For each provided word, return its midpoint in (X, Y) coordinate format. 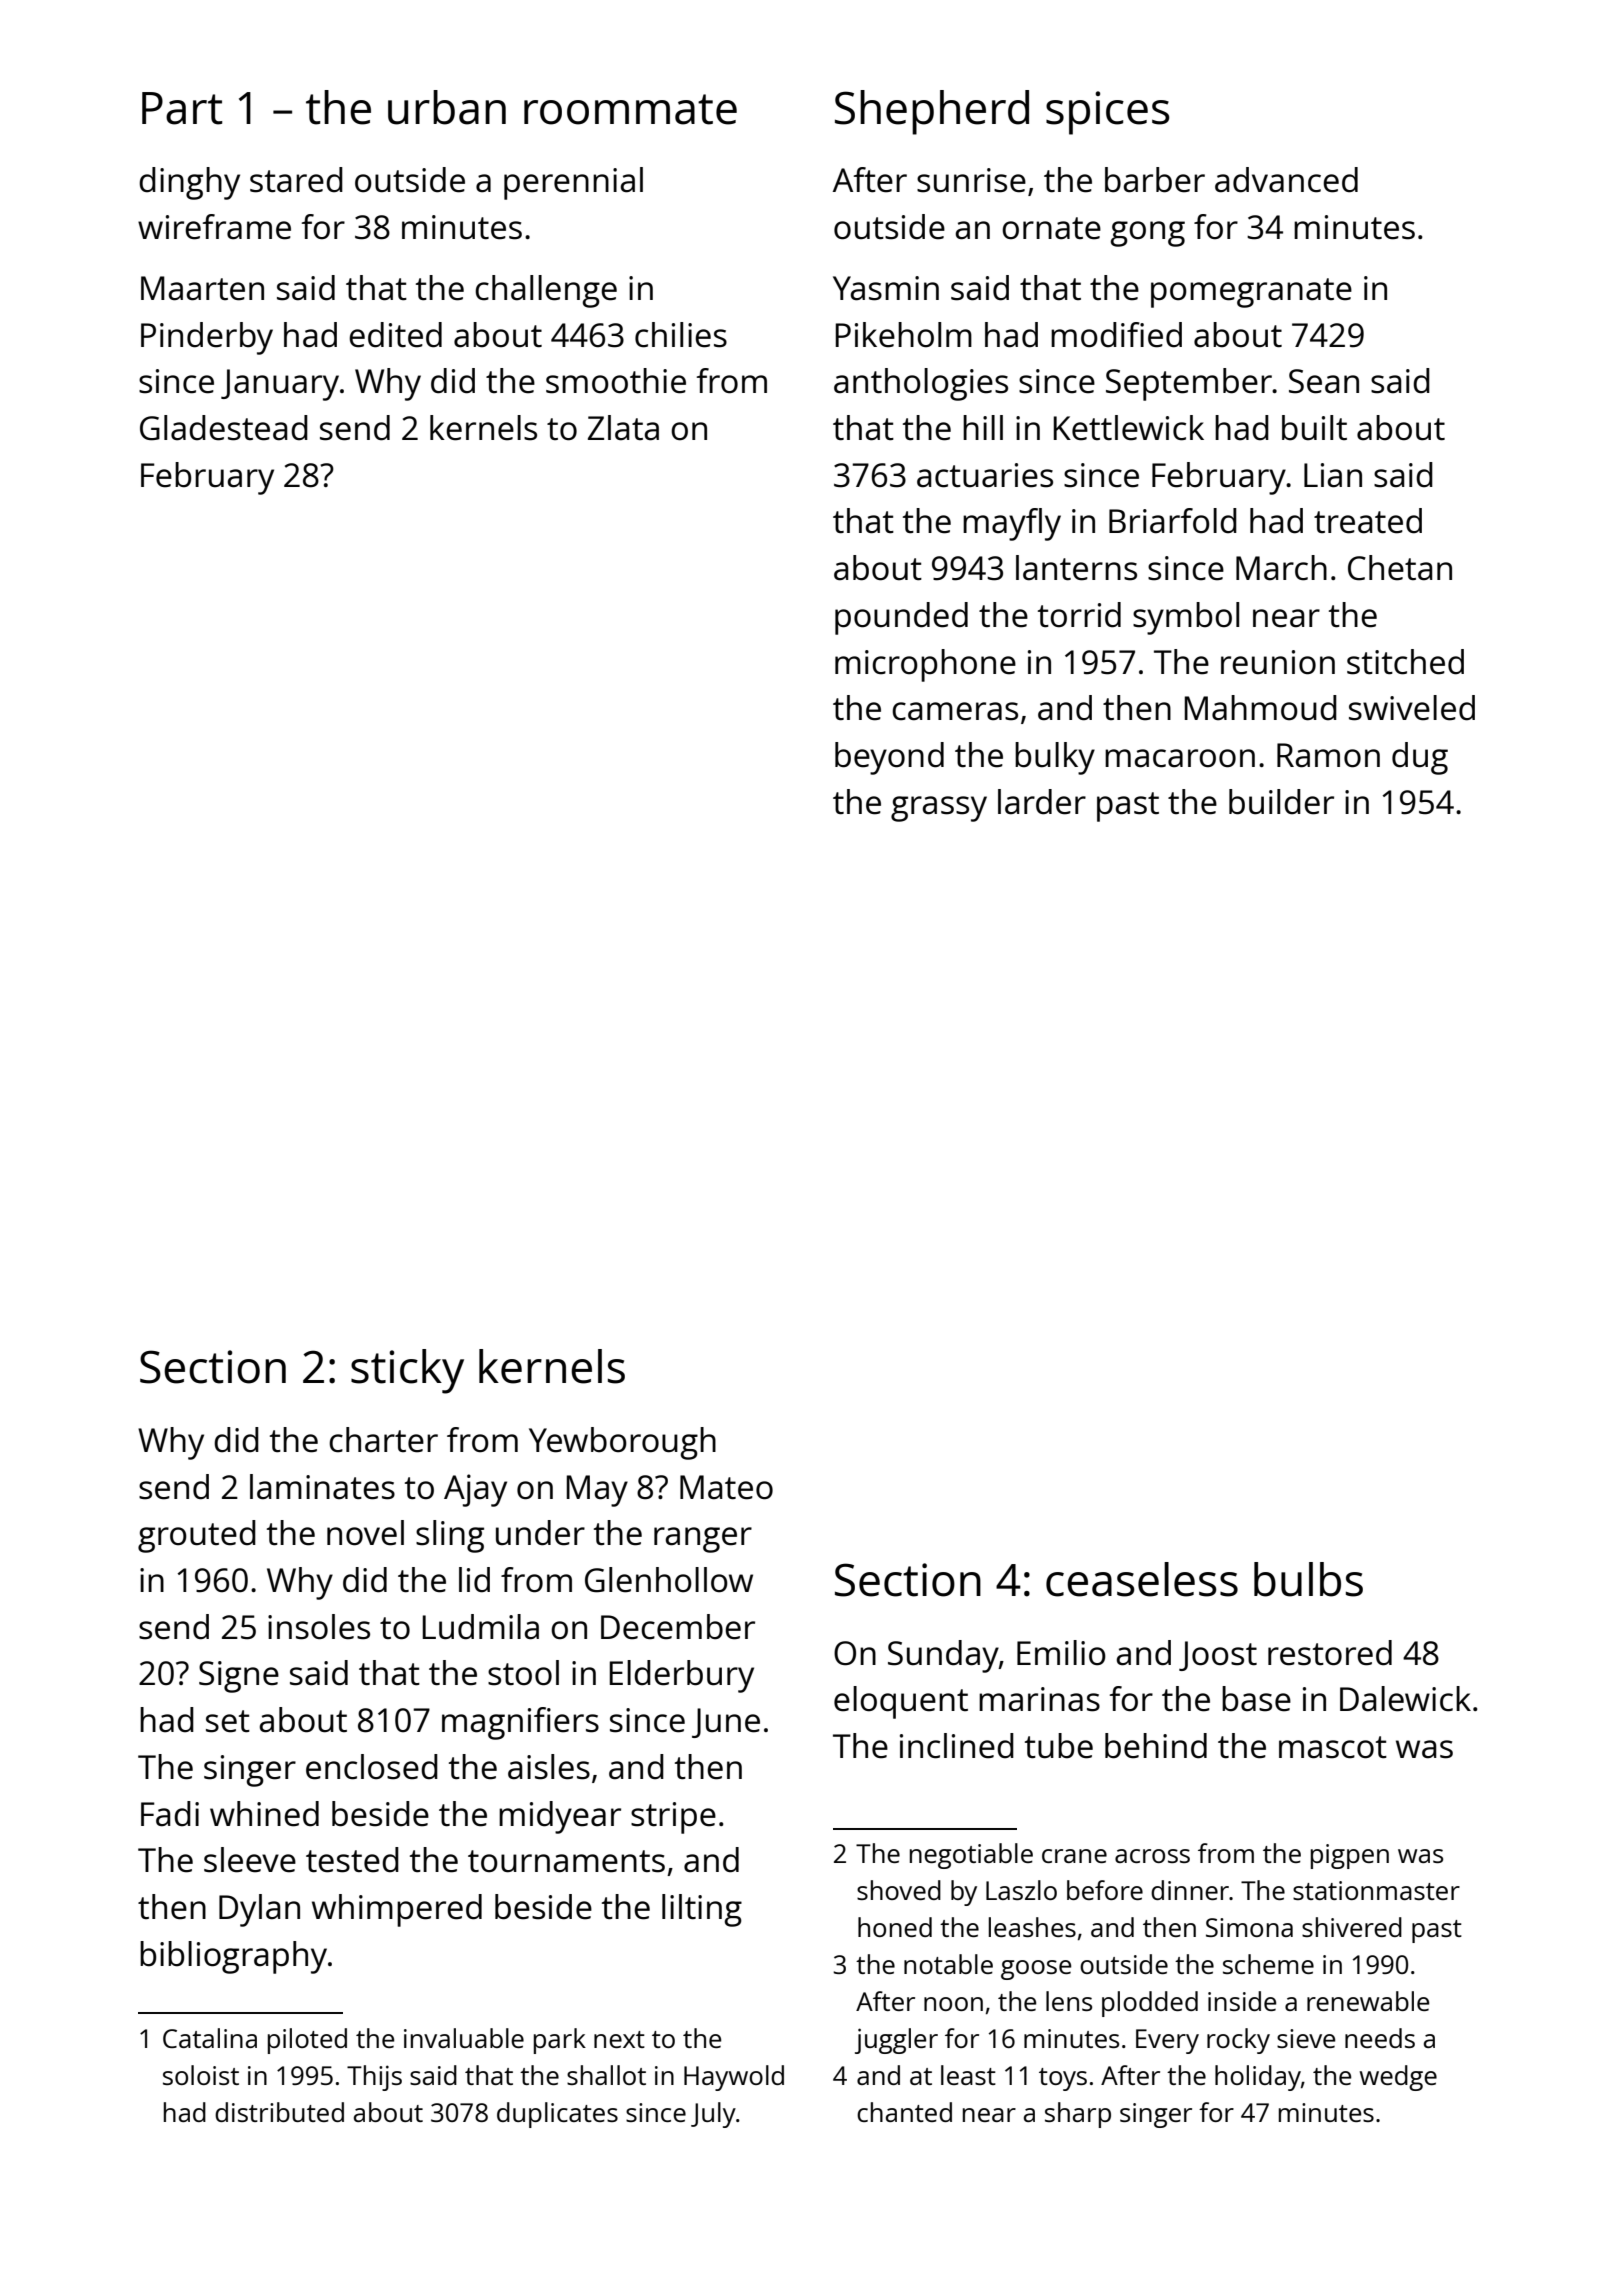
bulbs (1308, 1579)
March (1281, 568)
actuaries (985, 475)
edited (395, 335)
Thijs (374, 2078)
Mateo (726, 1487)
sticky (407, 1371)
